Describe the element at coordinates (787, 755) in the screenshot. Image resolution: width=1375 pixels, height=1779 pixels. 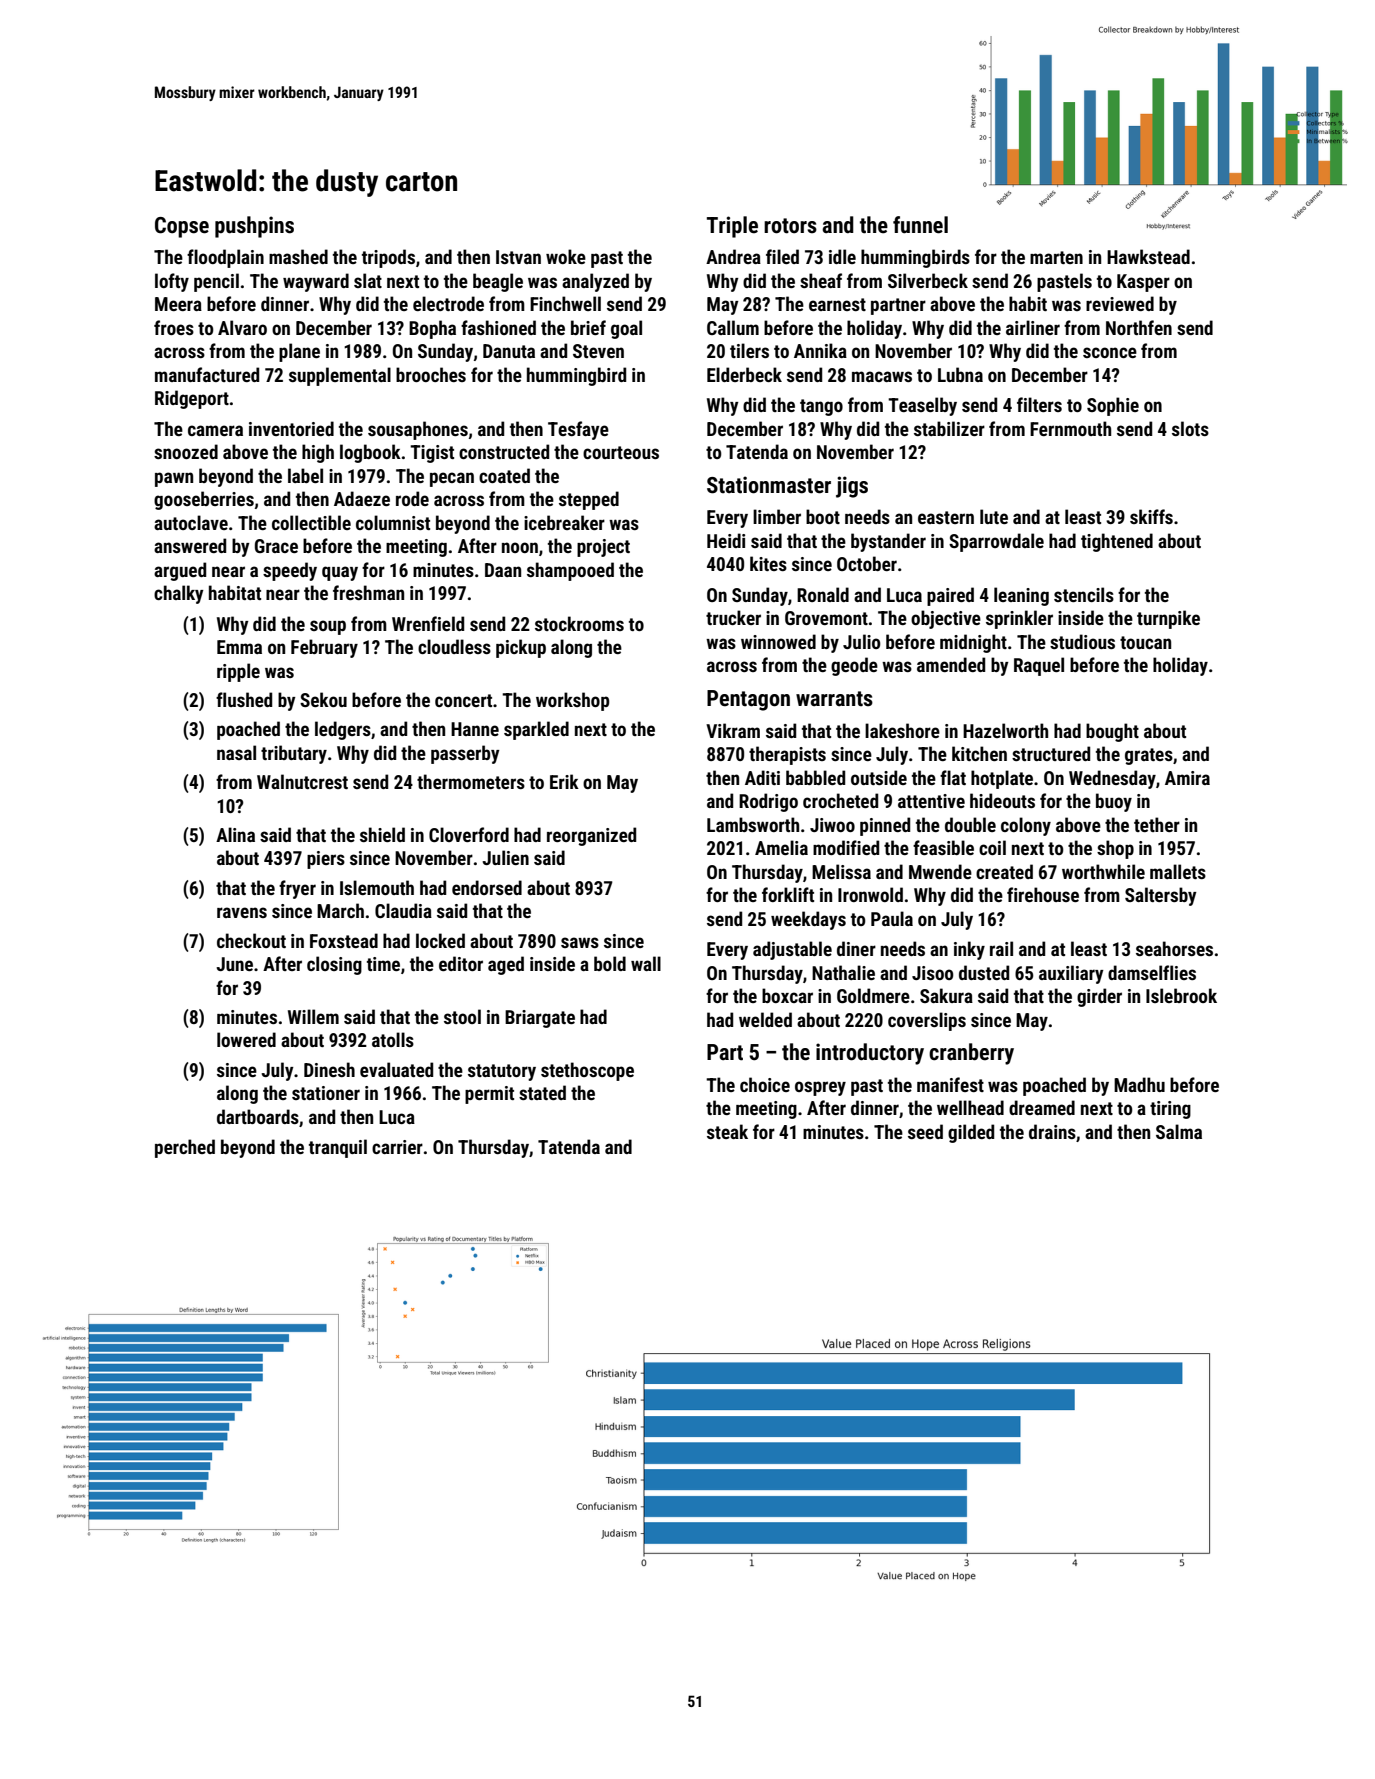
I see `therapists` at that location.
